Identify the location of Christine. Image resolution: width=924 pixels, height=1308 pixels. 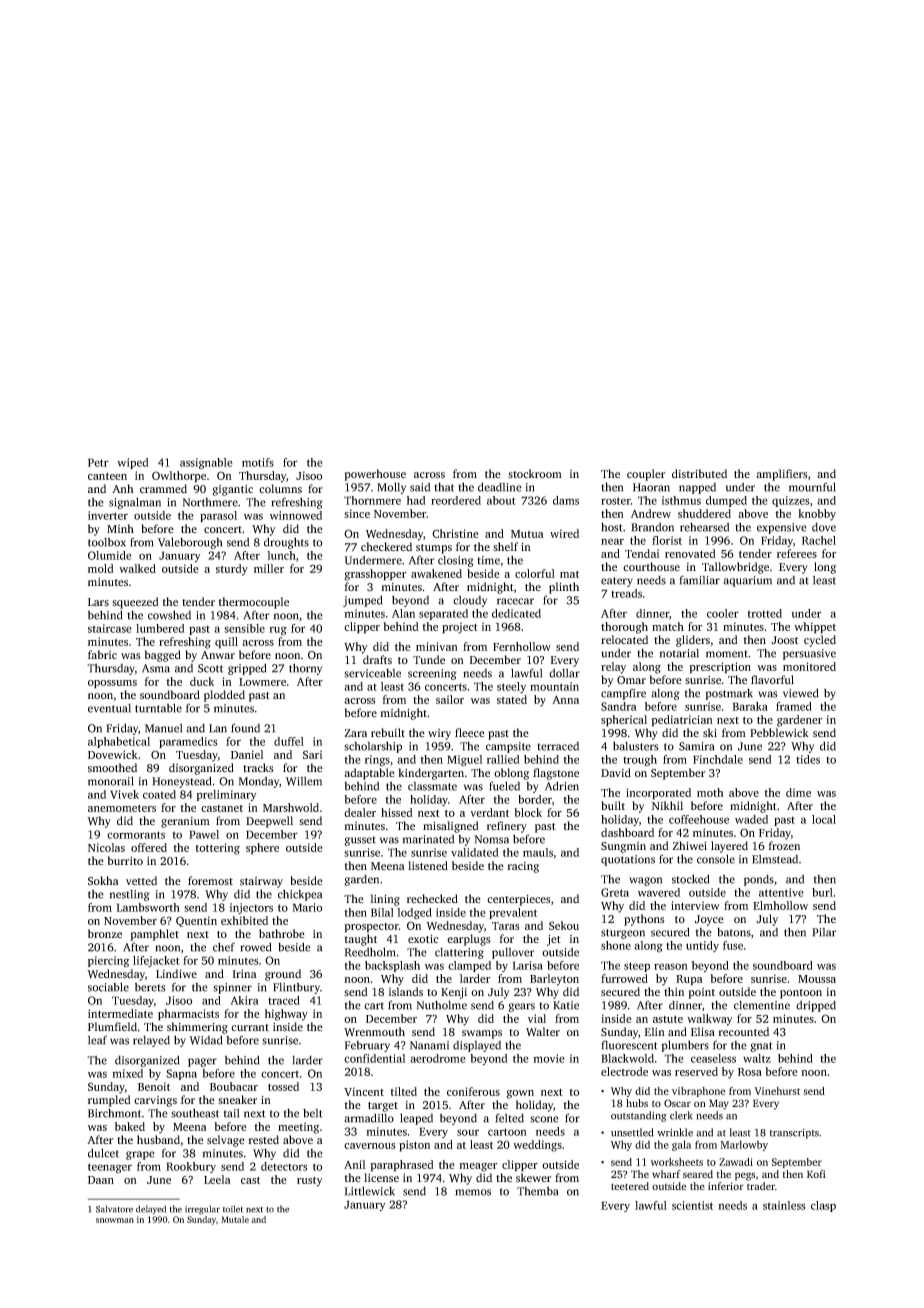
(455, 533).
